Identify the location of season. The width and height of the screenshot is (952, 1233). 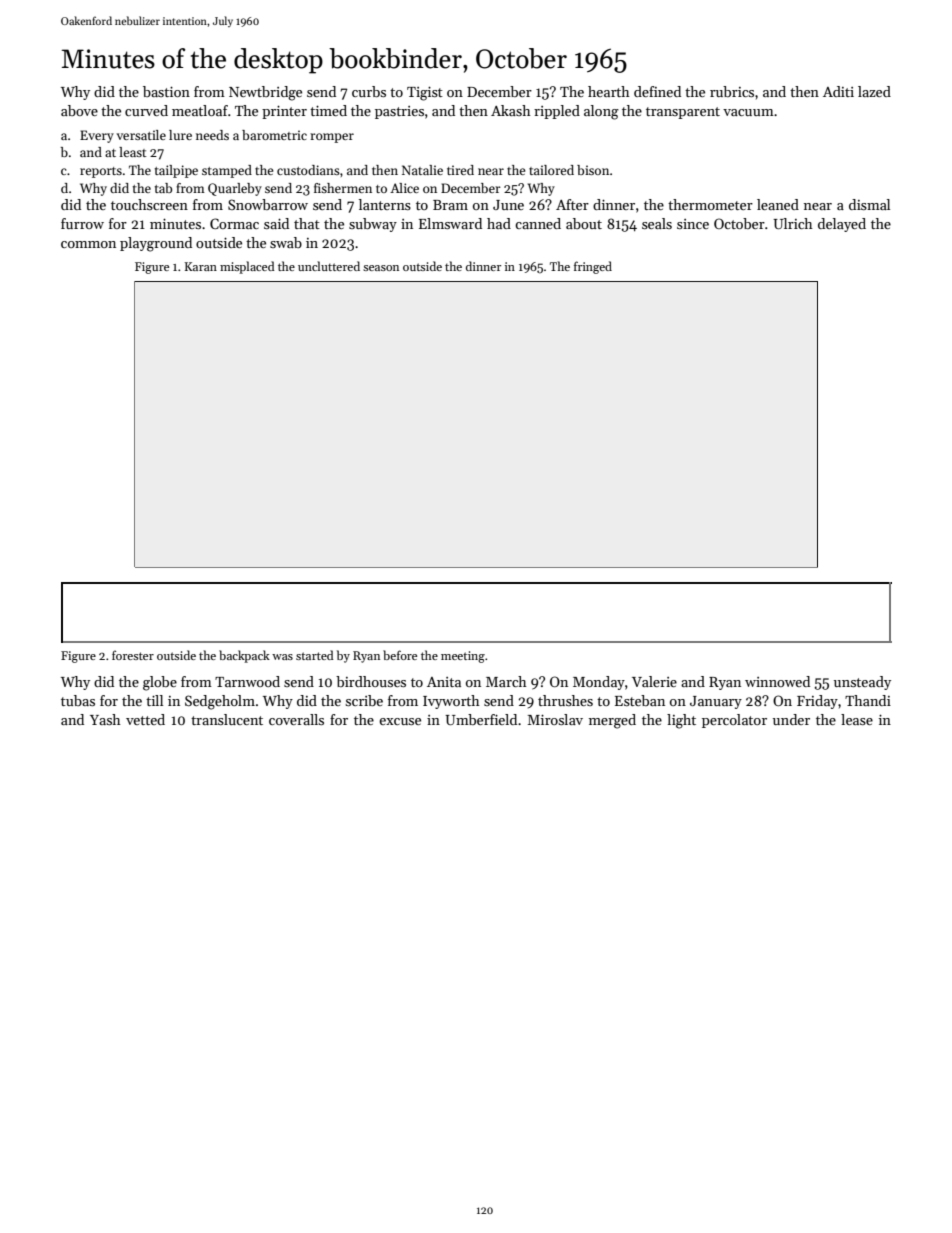
(381, 268).
